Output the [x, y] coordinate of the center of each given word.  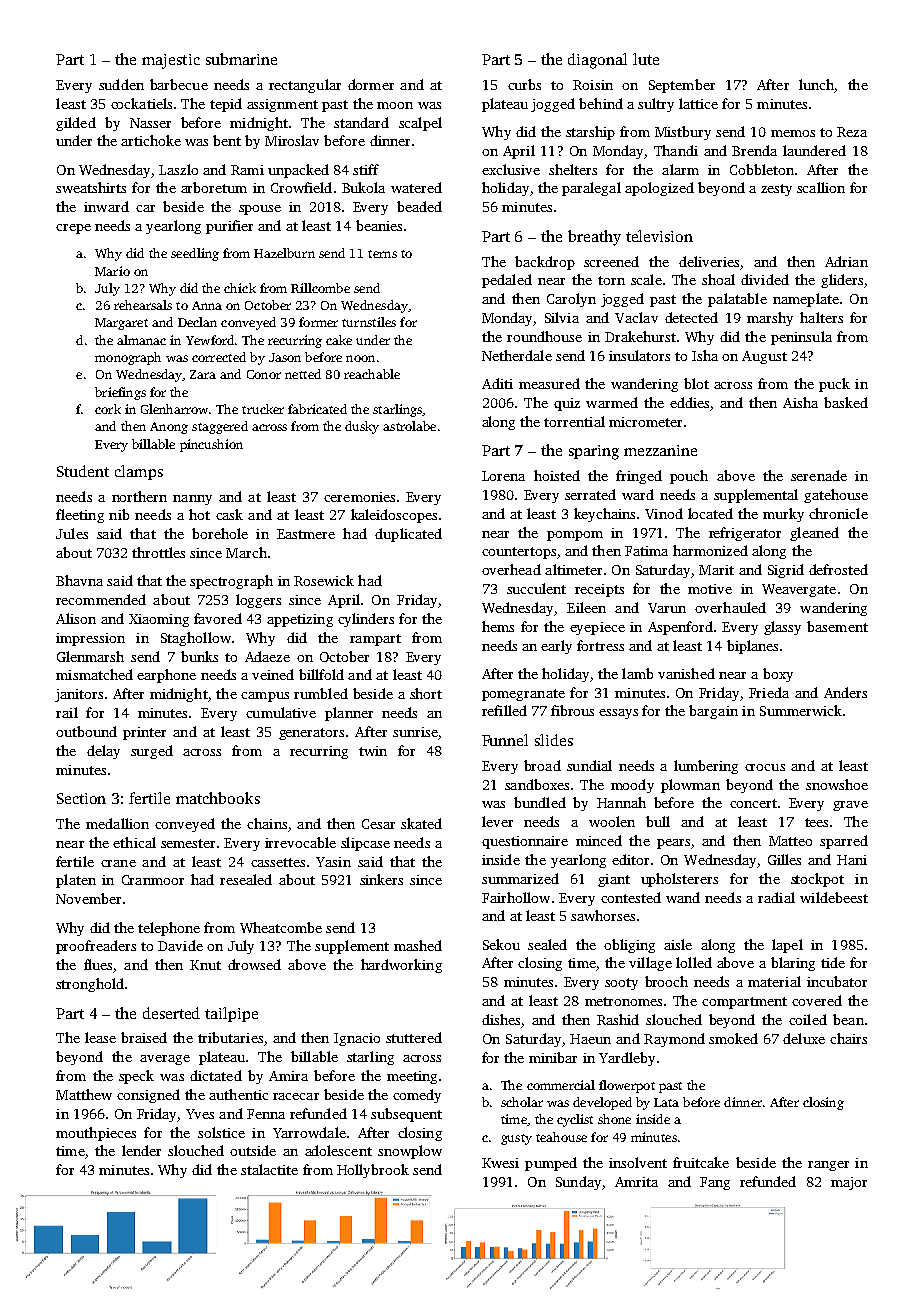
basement [837, 626]
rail [67, 712]
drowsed [254, 964]
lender [141, 1150]
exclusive [511, 169]
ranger [828, 1166]
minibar [553, 1057]
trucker [263, 409]
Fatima [646, 551]
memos [793, 133]
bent [227, 140]
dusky [362, 427]
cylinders [366, 620]
